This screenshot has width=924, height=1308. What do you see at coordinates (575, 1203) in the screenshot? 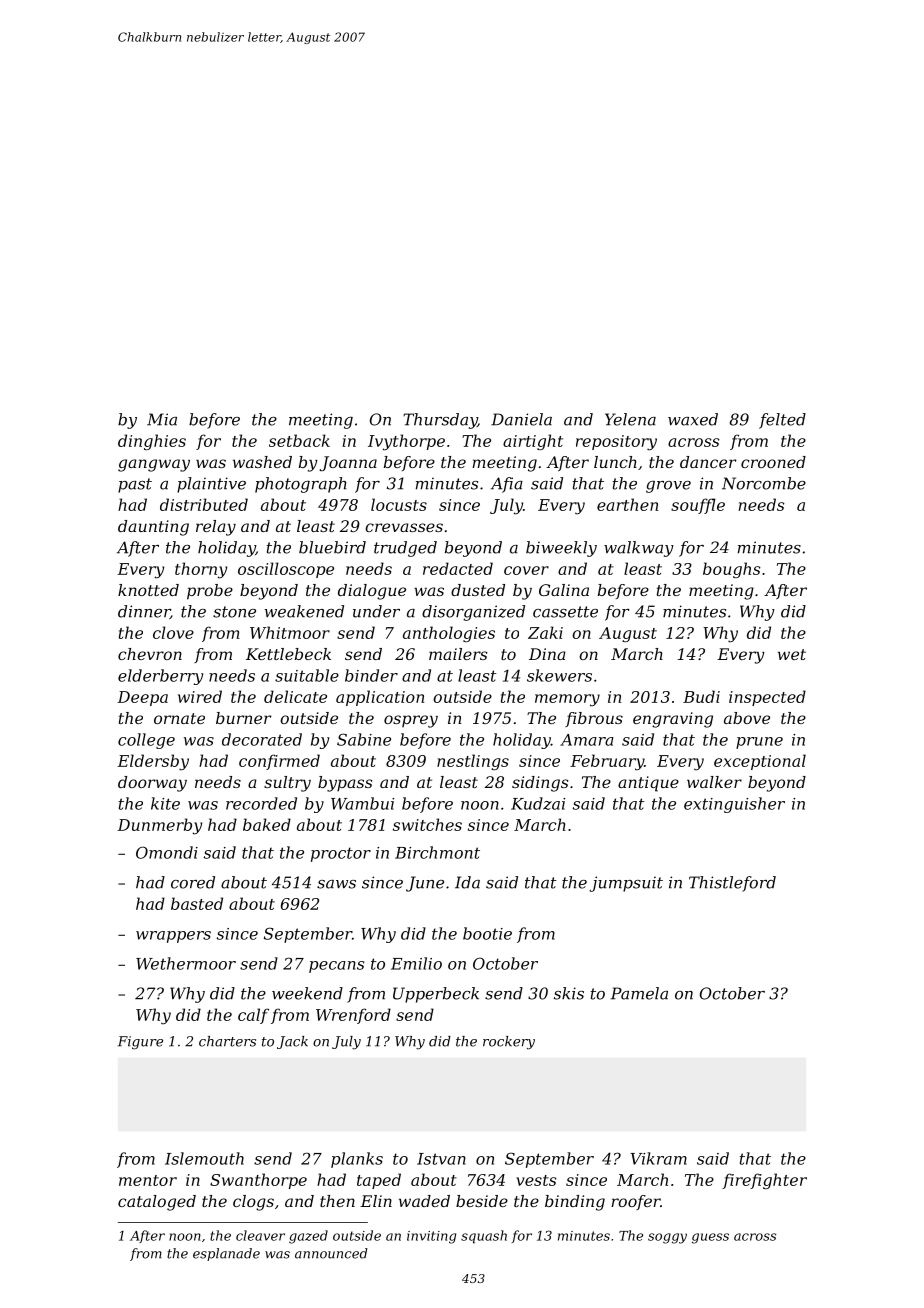
I see `binding` at bounding box center [575, 1203].
